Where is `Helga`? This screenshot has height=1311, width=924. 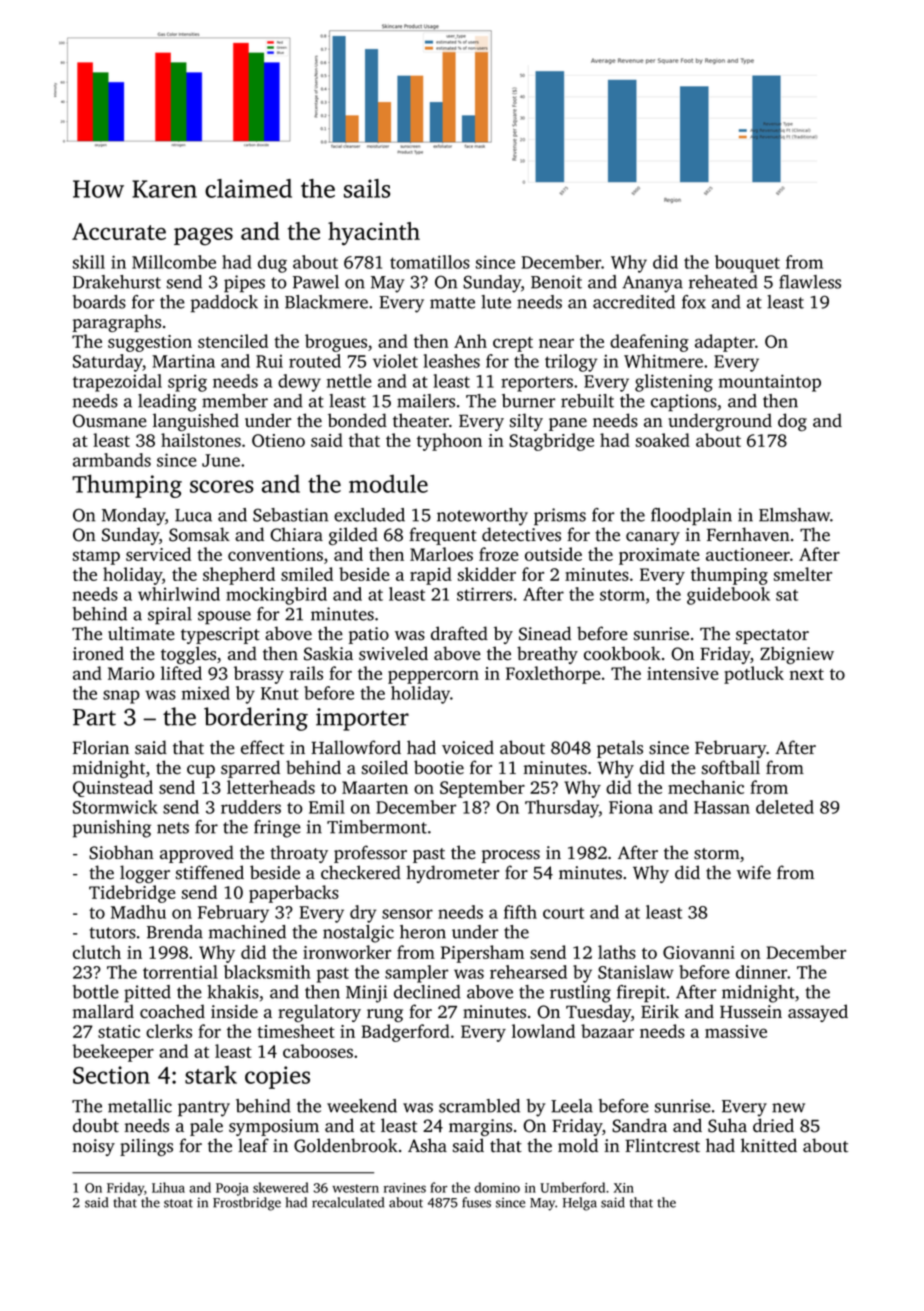 Helga is located at coordinates (580, 1204).
